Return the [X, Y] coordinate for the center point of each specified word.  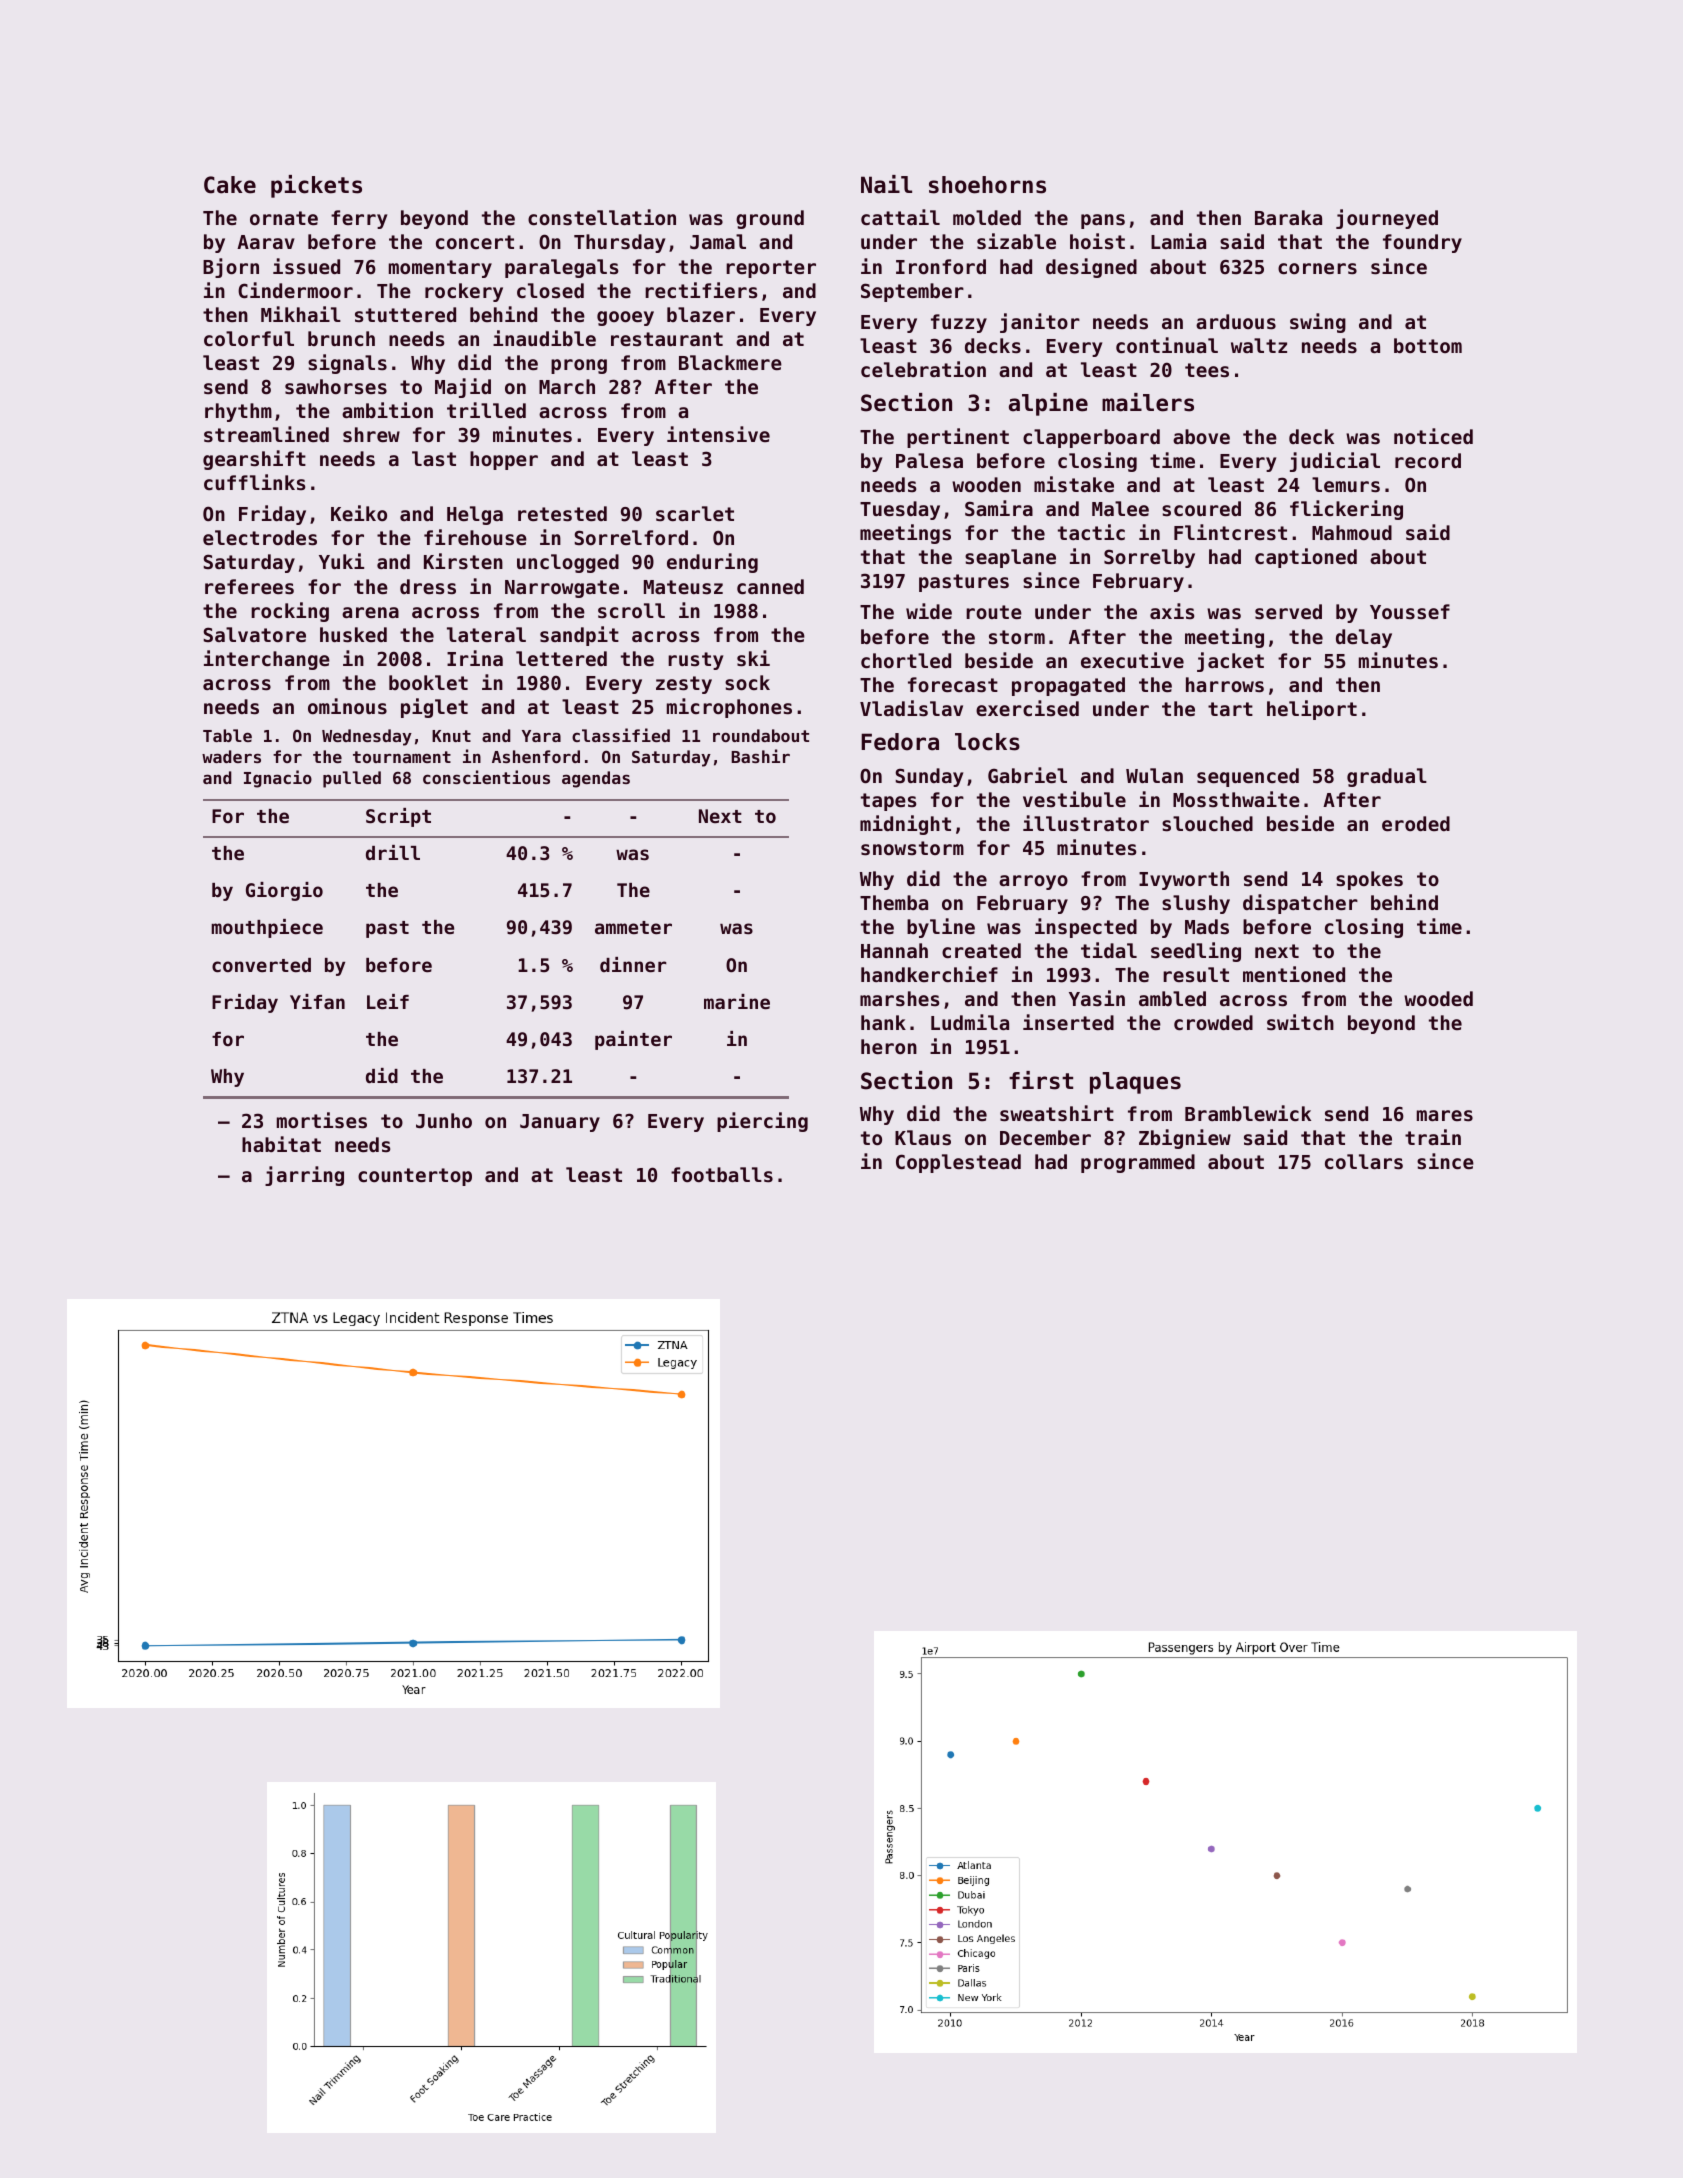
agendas [596, 779]
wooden [986, 484]
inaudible [544, 338]
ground [770, 219]
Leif [388, 1001]
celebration [923, 369]
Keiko [359, 513]
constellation [602, 217]
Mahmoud [1352, 532]
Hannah [894, 950]
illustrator [1086, 823]
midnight [905, 825]
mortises [322, 1120]
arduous [1236, 322]
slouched [1207, 823]
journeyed [1387, 219]
